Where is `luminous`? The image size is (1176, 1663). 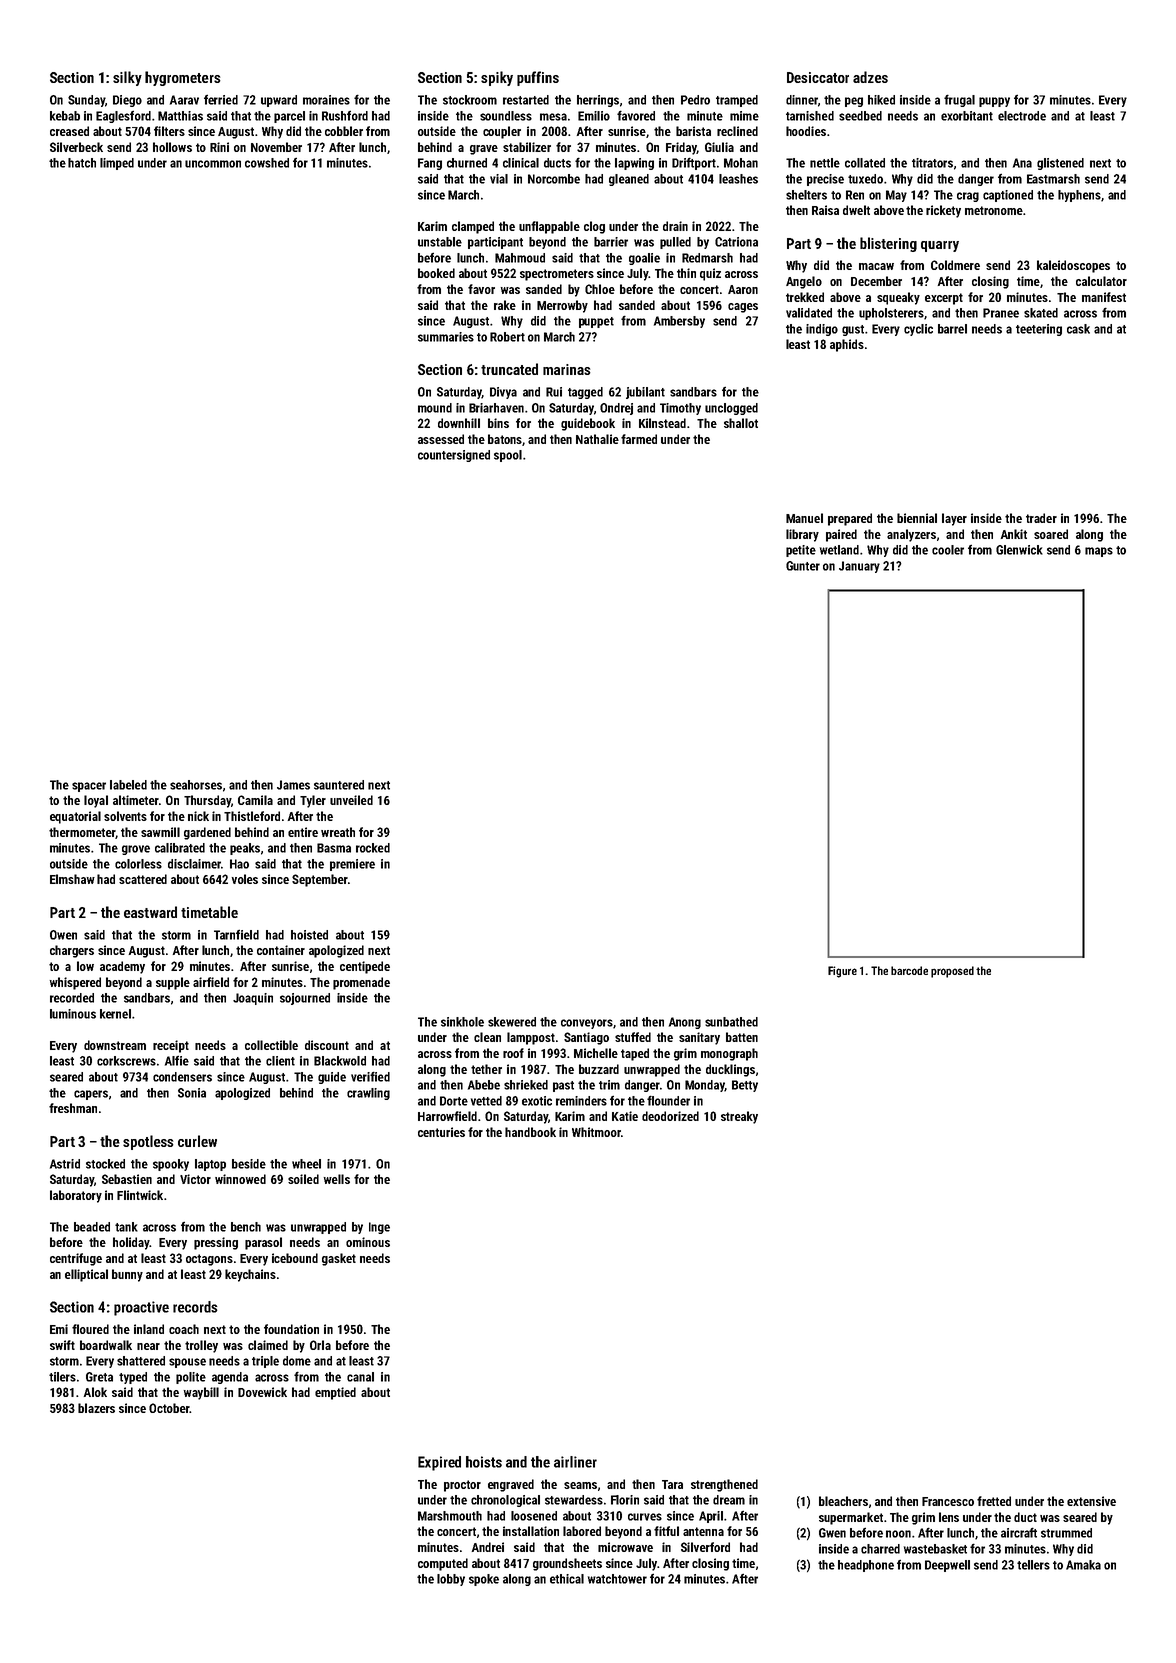
luminous is located at coordinates (73, 1014).
